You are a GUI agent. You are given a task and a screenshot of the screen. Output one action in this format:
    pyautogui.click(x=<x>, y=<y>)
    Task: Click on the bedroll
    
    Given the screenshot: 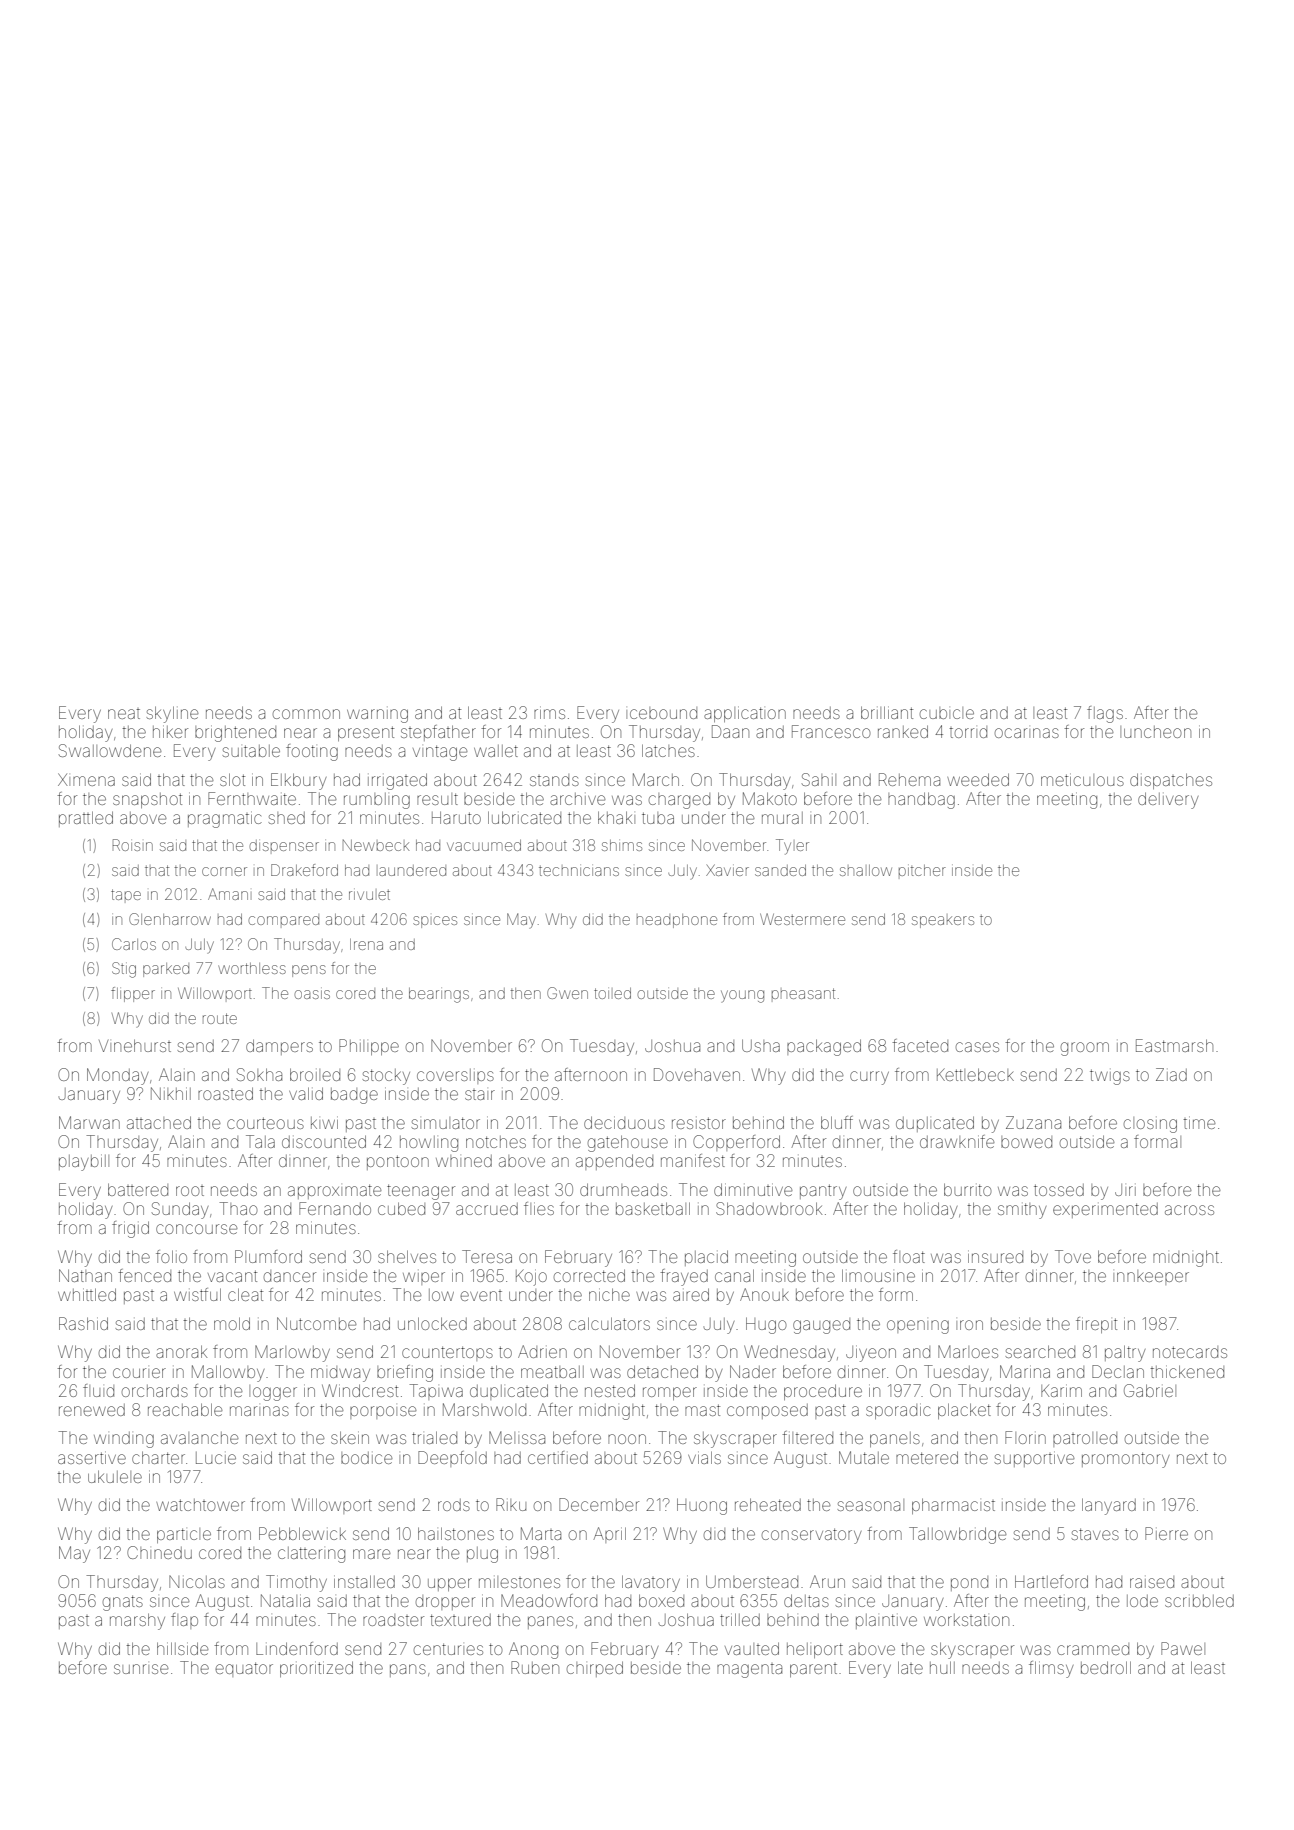 What is the action you would take?
    pyautogui.click(x=1106, y=1667)
